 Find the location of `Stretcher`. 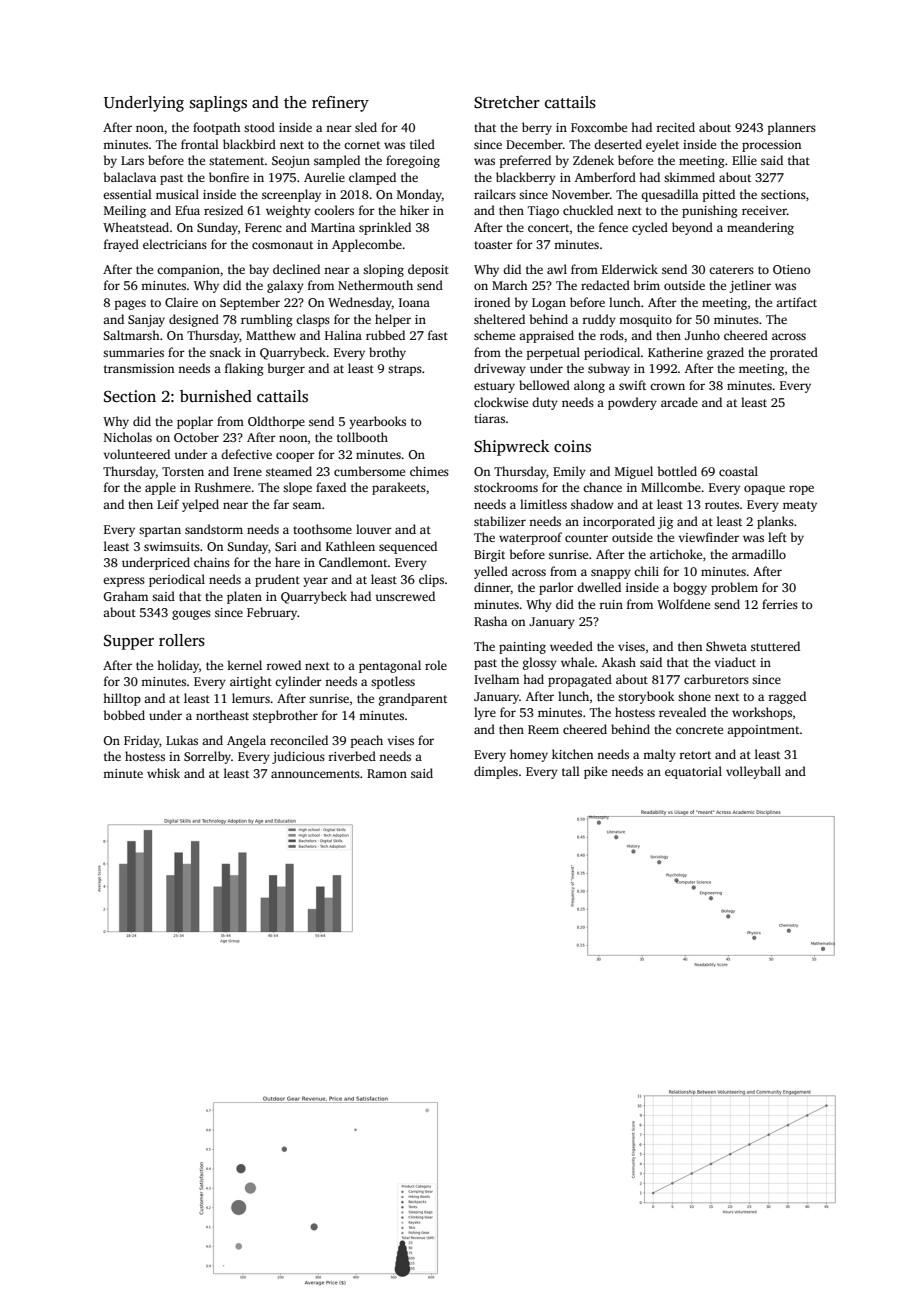

Stretcher is located at coordinates (507, 102).
